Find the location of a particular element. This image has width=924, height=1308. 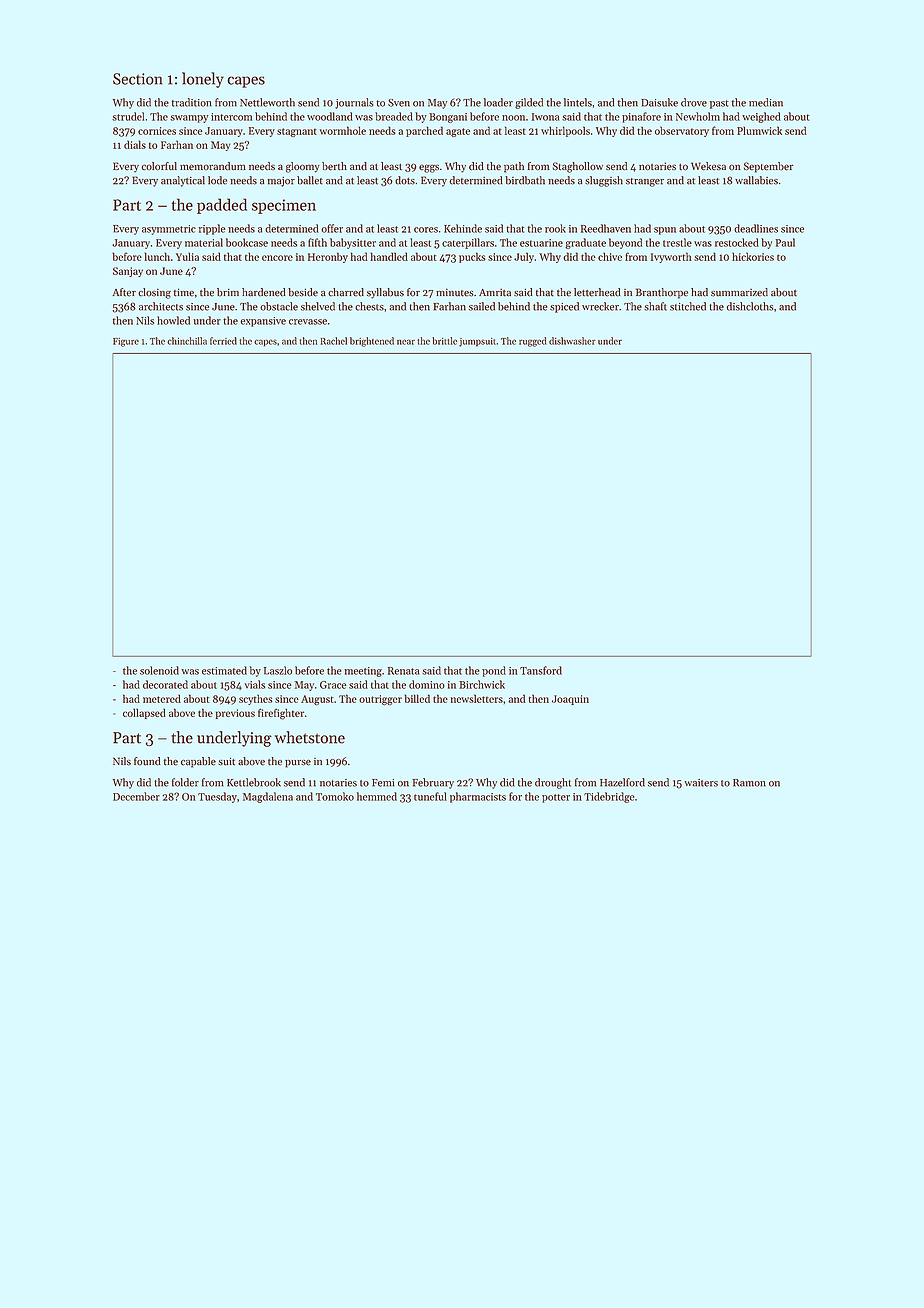

pharmacists is located at coordinates (478, 797).
